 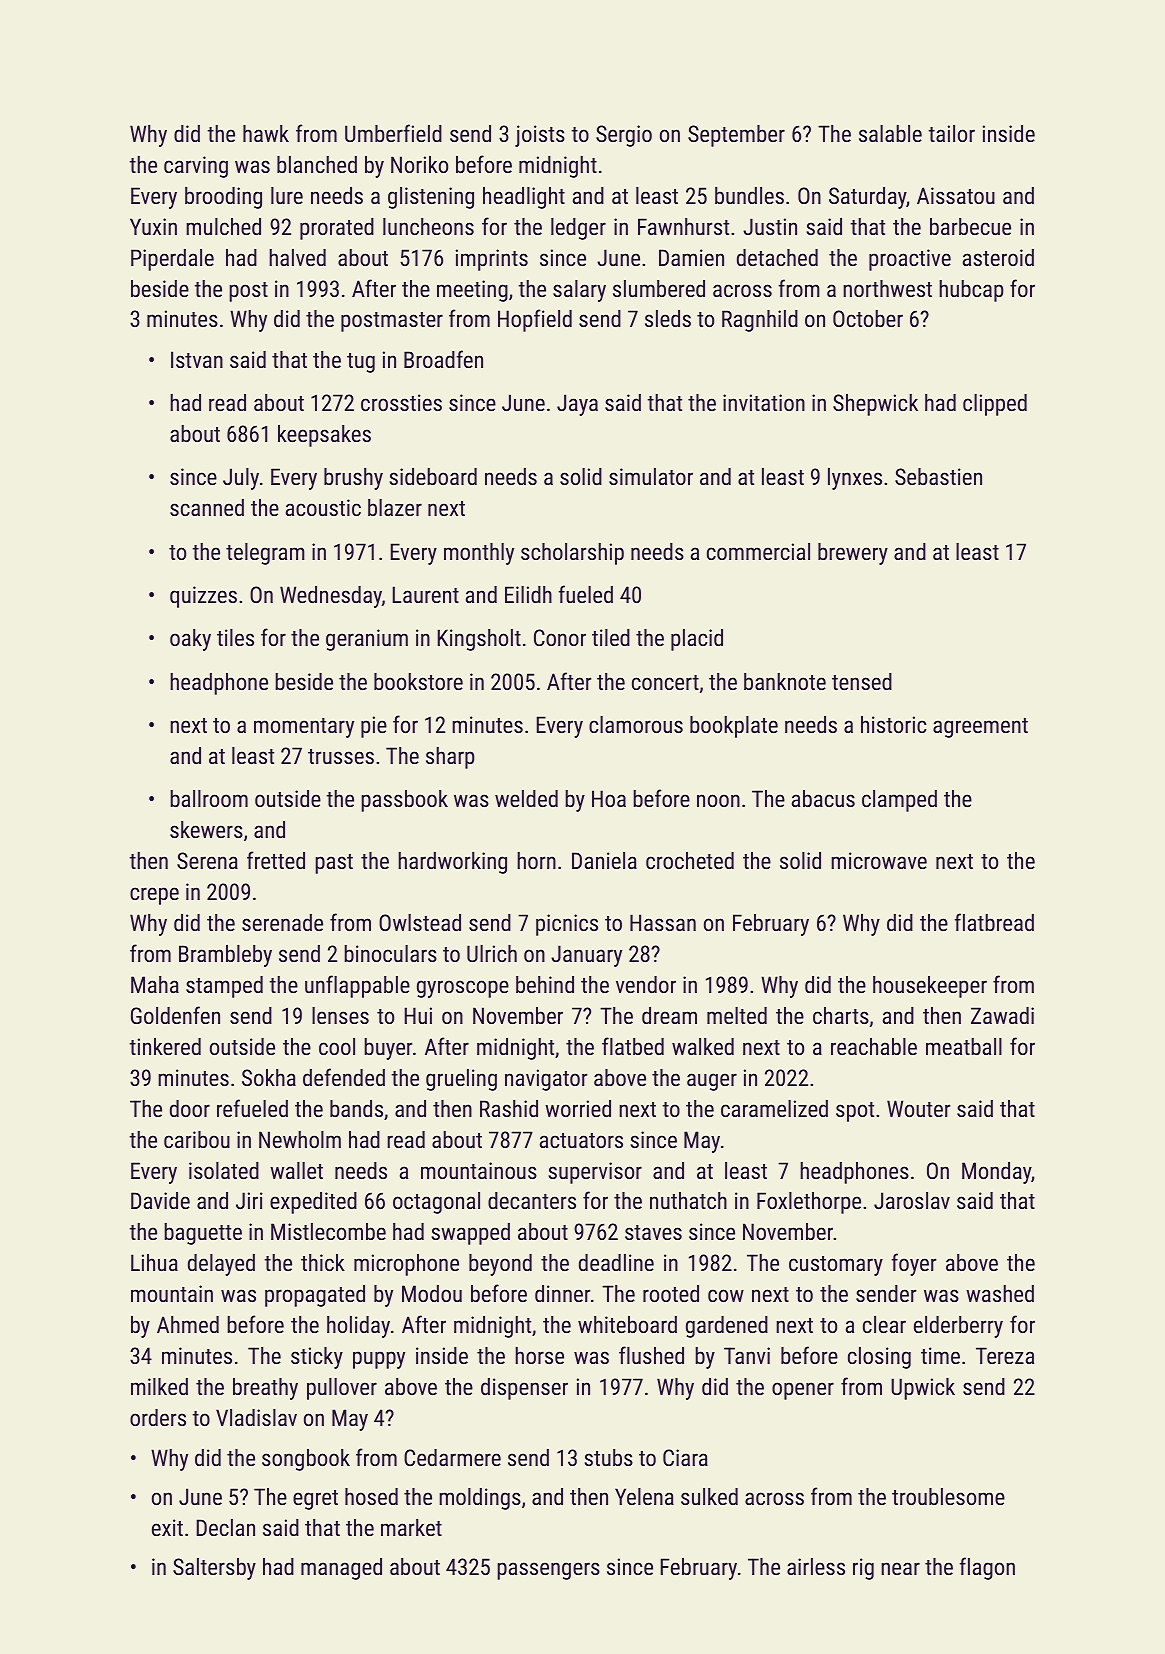 I want to click on tailor, so click(x=952, y=133).
